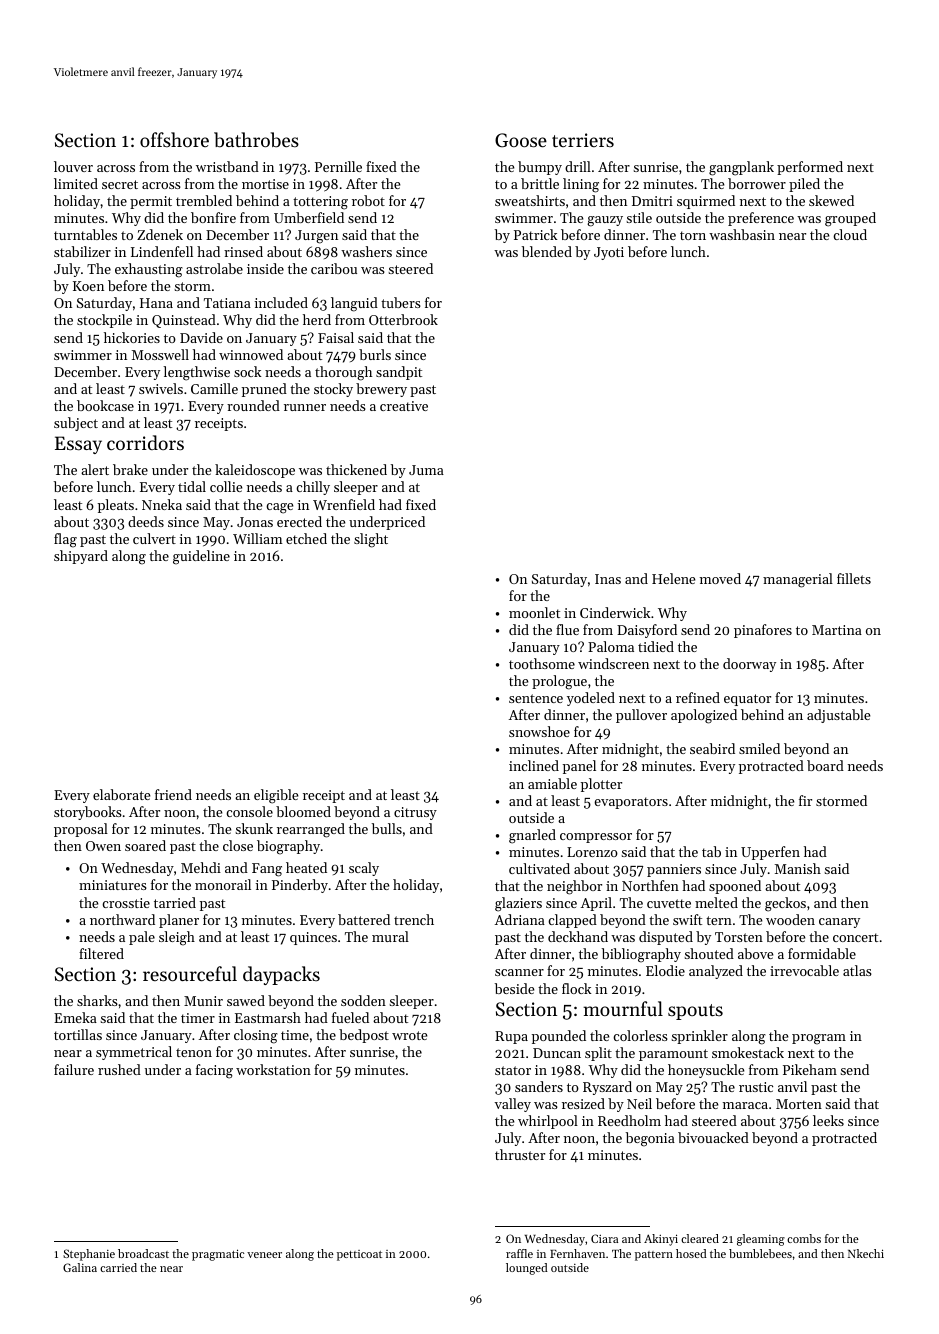 This document has width=939, height=1334. Describe the element at coordinates (201, 867) in the document. I see `Mehdi` at that location.
